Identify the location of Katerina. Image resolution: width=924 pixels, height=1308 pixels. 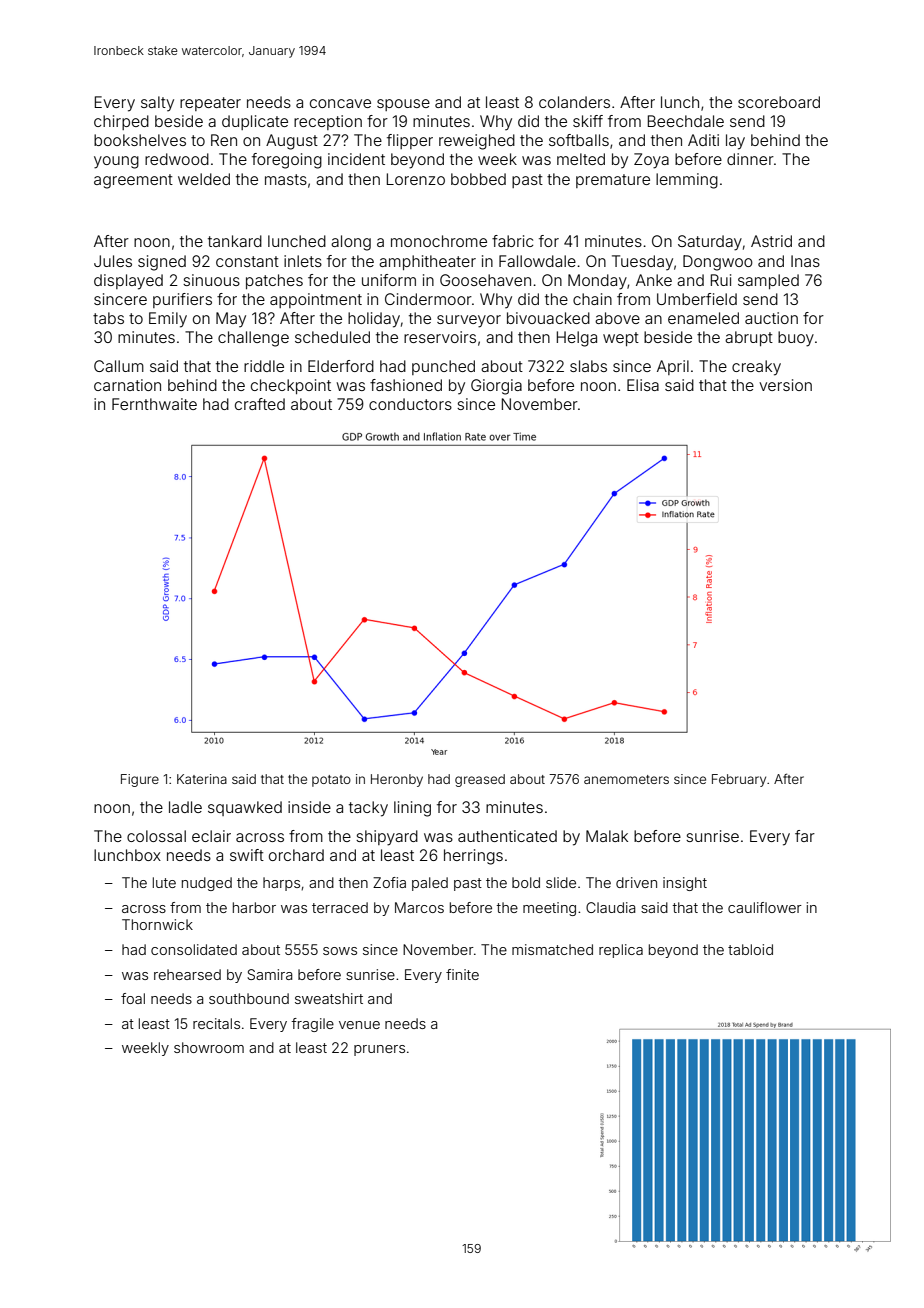
(202, 779).
